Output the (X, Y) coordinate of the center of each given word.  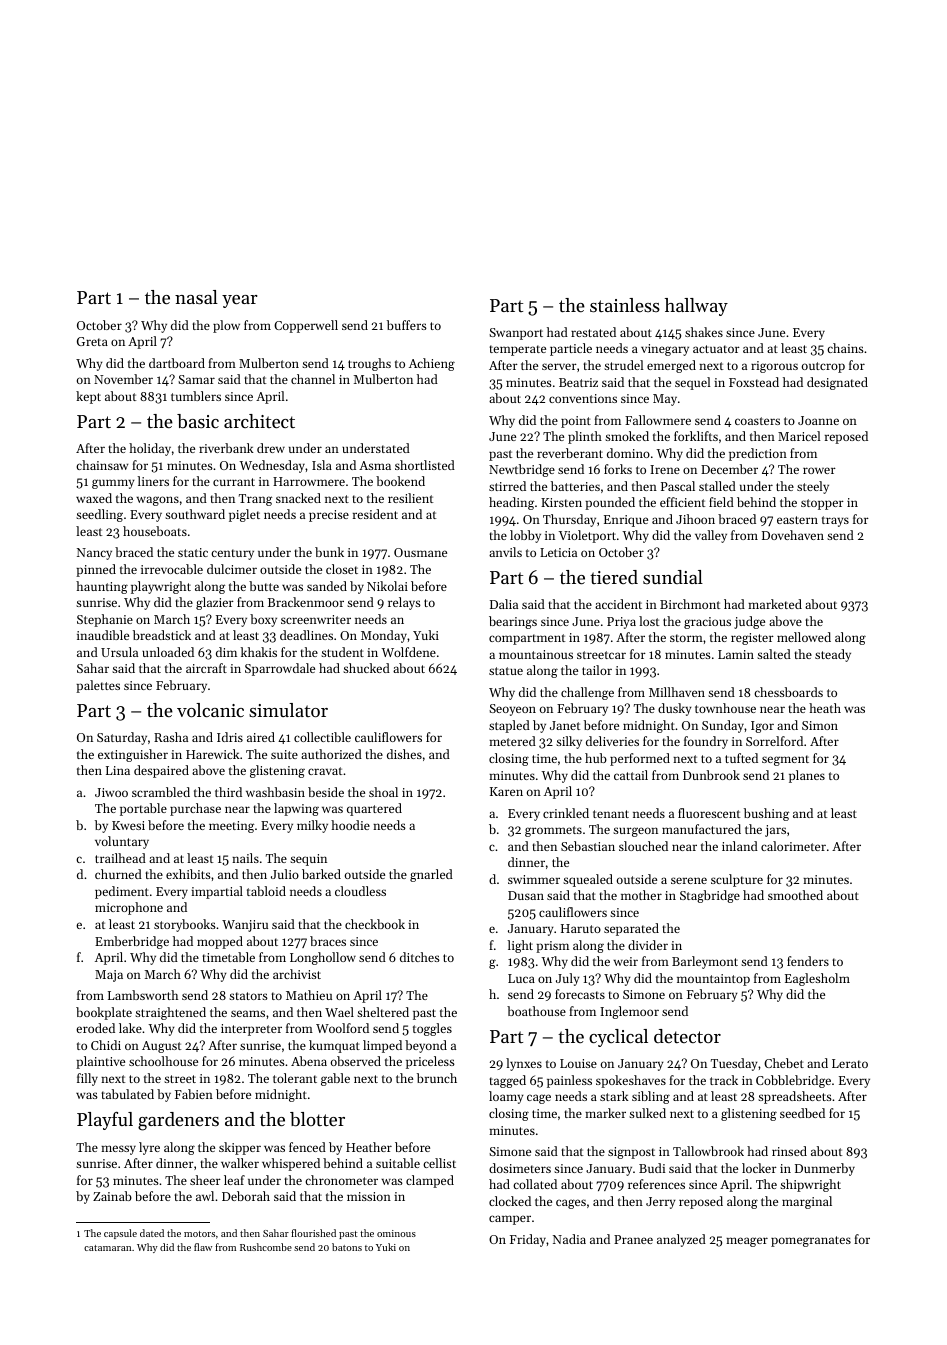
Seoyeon (512, 710)
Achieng (432, 364)
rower (819, 470)
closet (342, 569)
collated (535, 1184)
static (193, 552)
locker (759, 1168)
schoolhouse (163, 1061)
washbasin (275, 792)
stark (614, 1096)
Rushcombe (266, 1247)
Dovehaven (793, 535)
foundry (706, 742)
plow (226, 326)
